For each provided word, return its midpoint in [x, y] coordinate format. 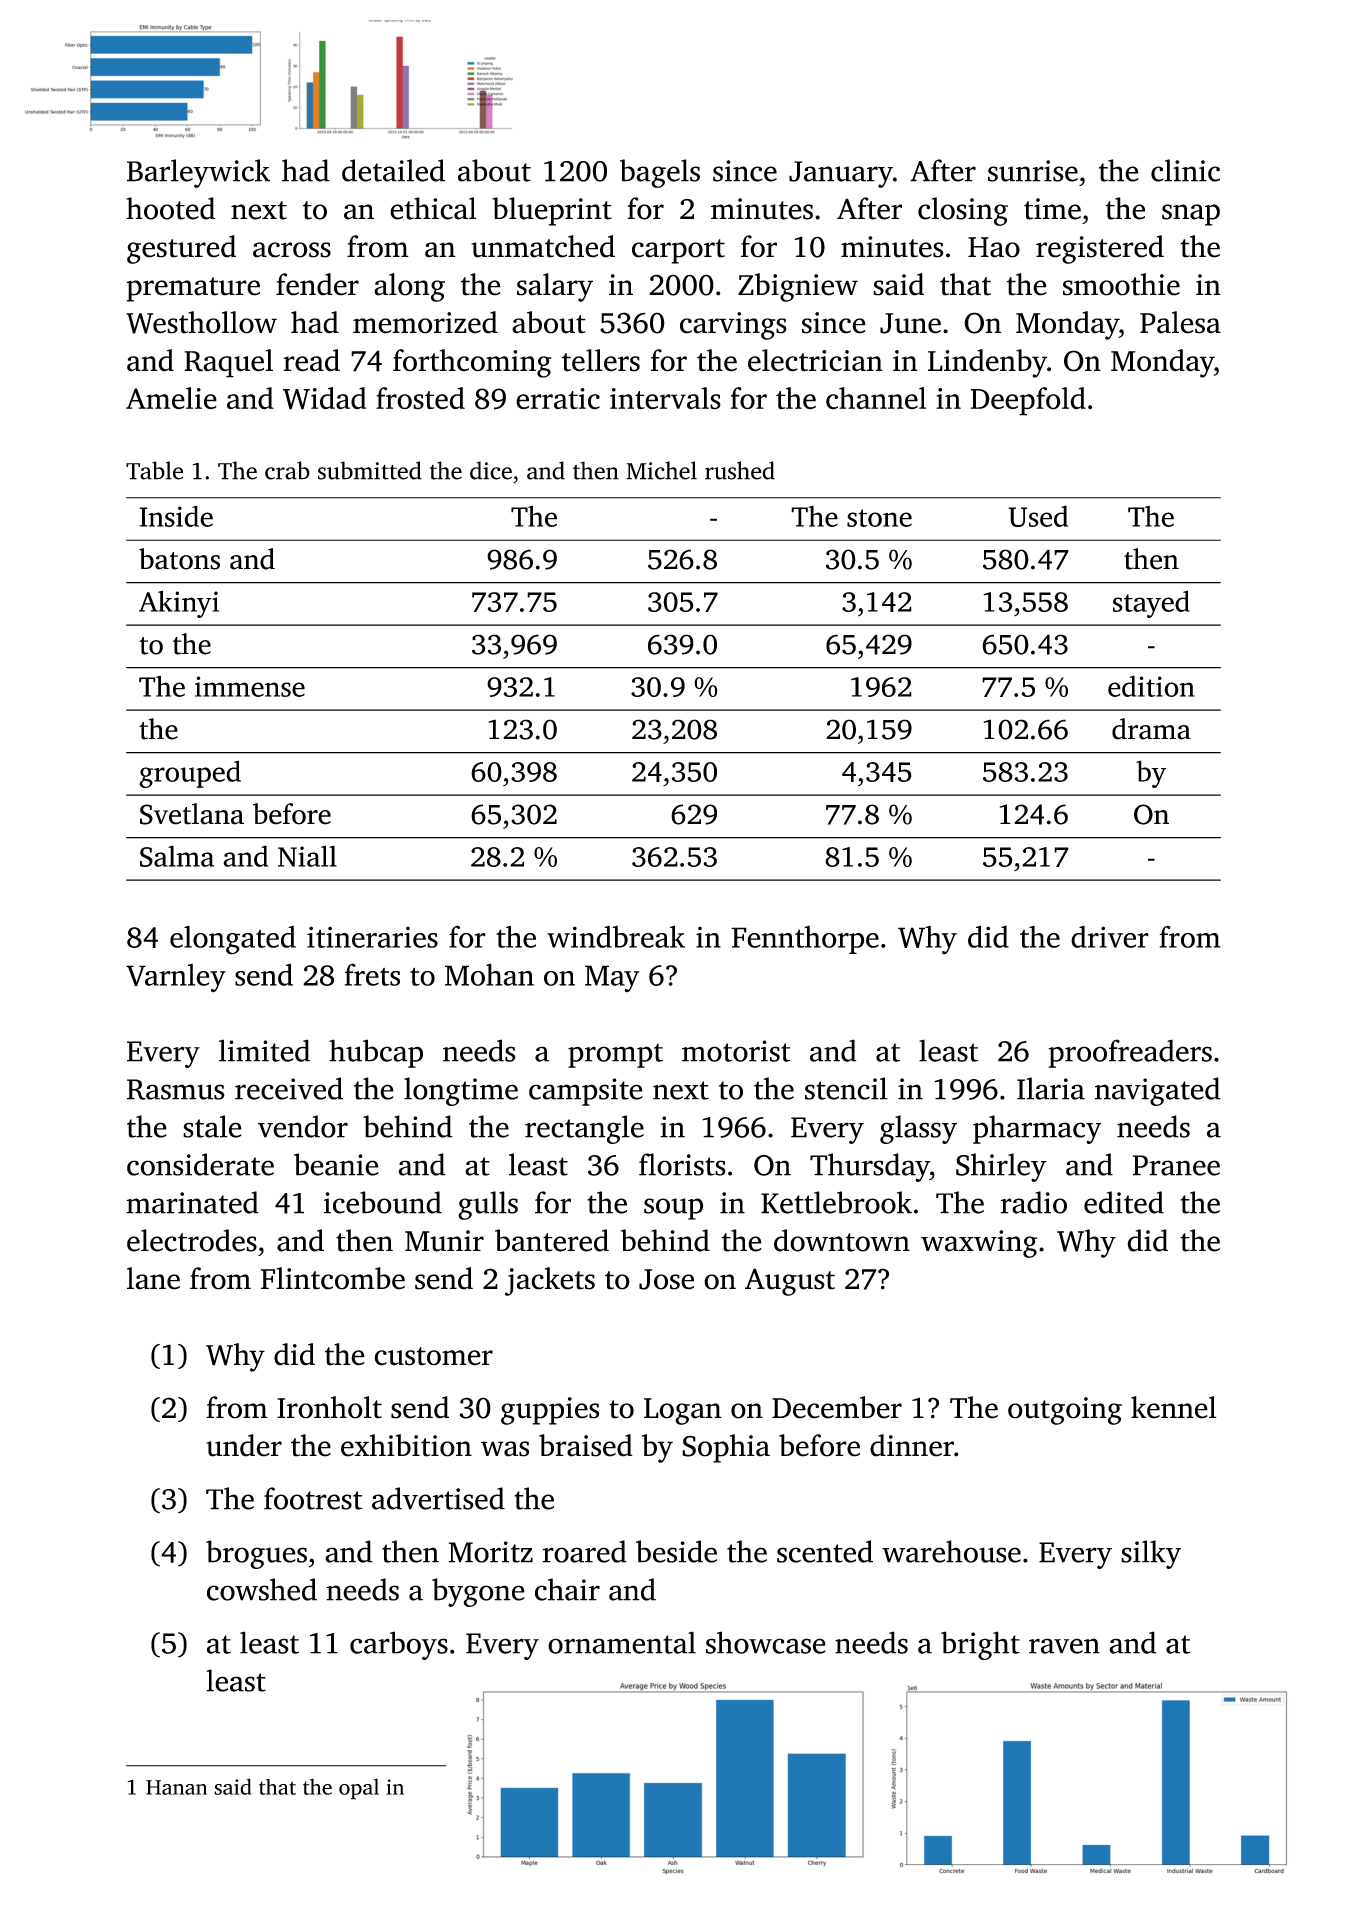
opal [359, 1789]
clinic [1185, 170]
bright [980, 1645]
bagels [660, 173]
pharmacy [1037, 1129]
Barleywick [198, 173]
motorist [736, 1051]
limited [264, 1050]
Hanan [176, 1787]
